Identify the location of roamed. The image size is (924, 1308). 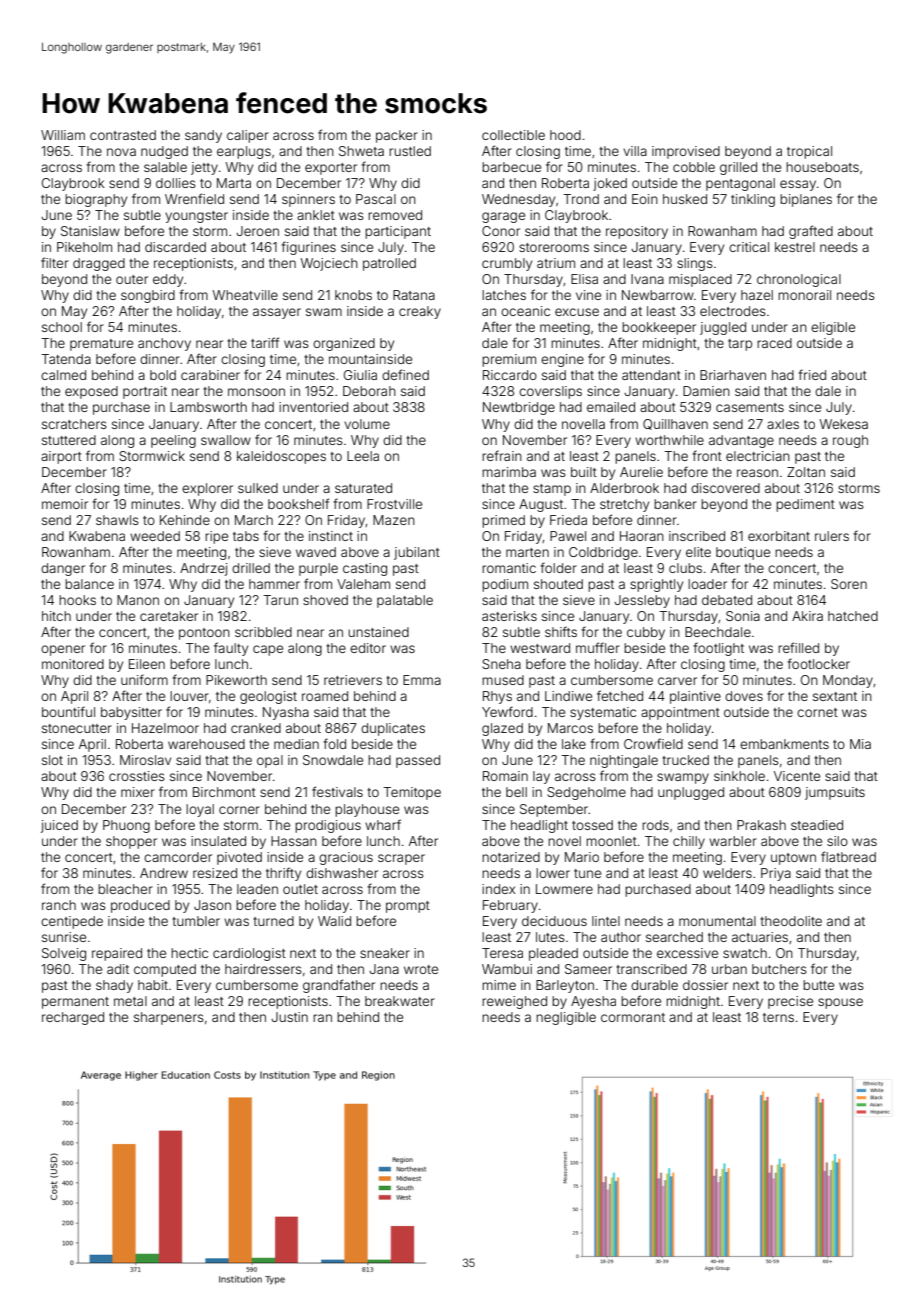
(325, 696).
